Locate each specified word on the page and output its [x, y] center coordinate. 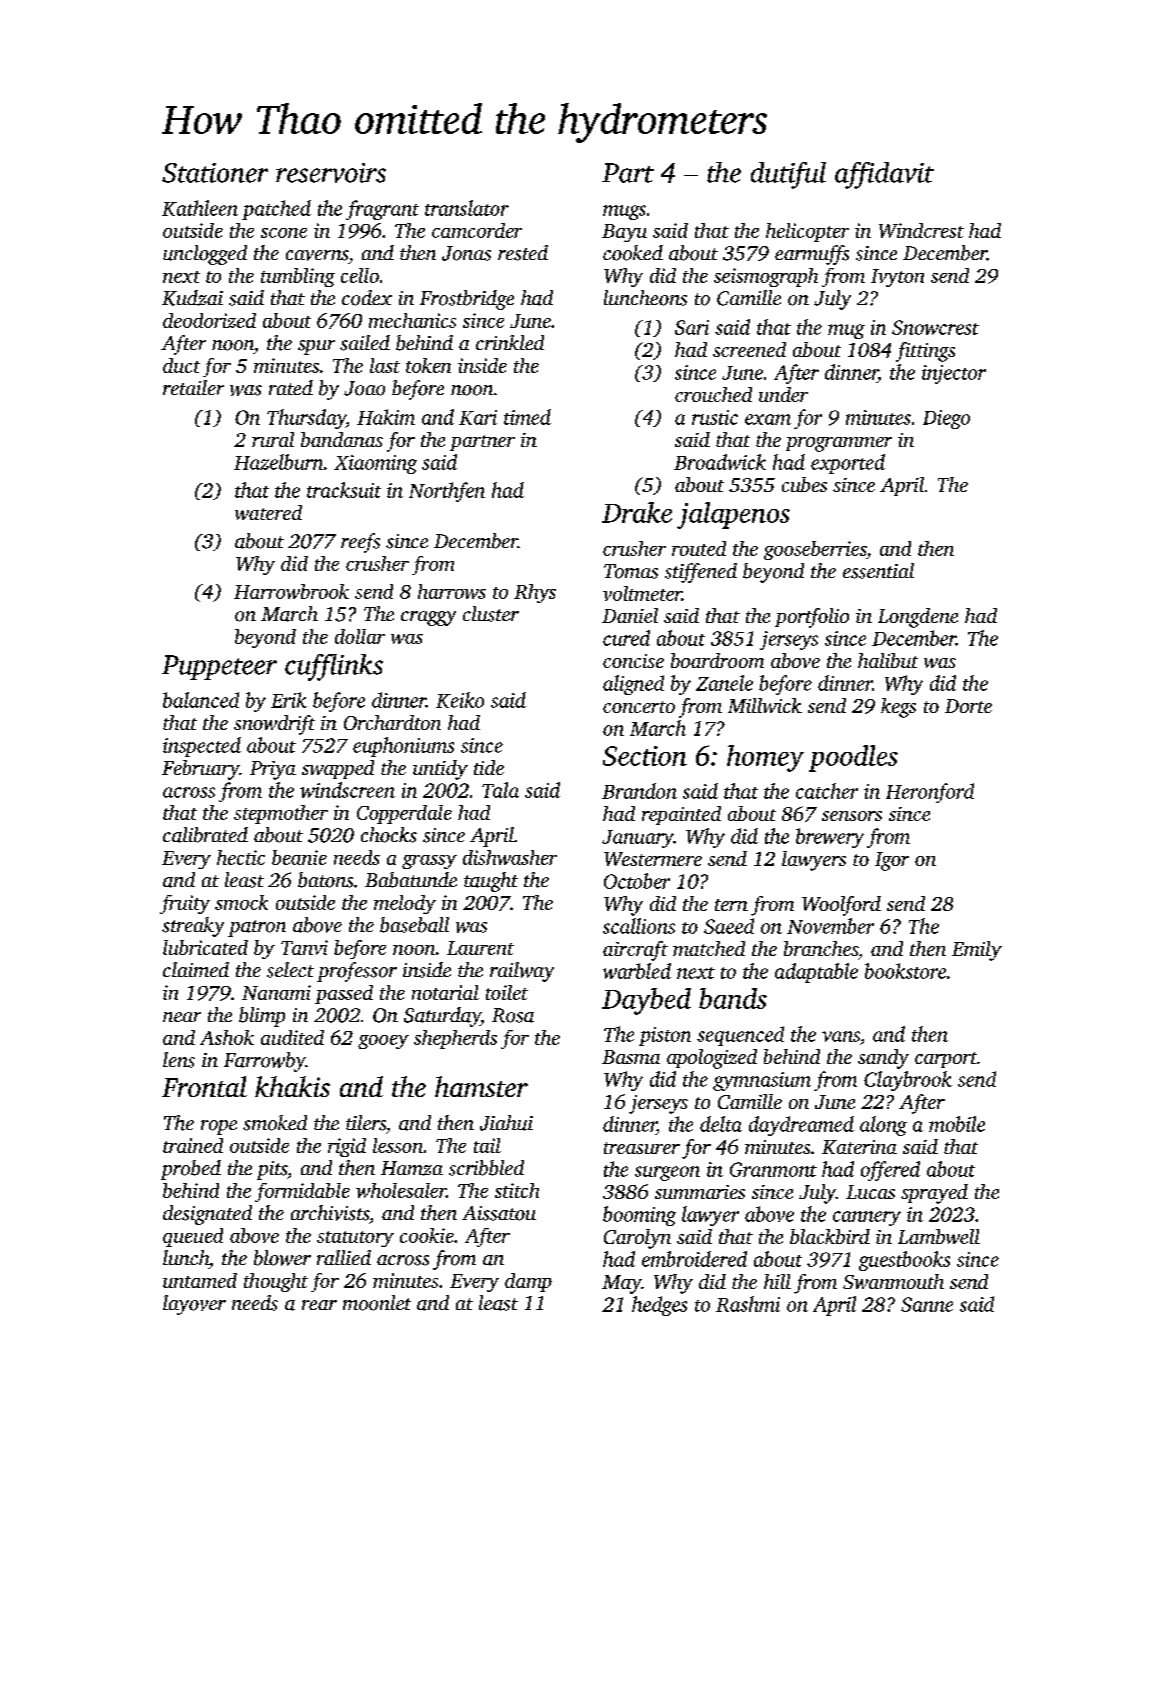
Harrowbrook [291, 591]
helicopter [807, 232]
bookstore [905, 971]
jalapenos [733, 515]
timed [527, 417]
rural [273, 439]
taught [491, 882]
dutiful [788, 175]
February [200, 770]
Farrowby [264, 1062]
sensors [852, 816]
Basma [631, 1057]
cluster [491, 614]
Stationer [215, 173]
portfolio [812, 618]
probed [191, 1170]
